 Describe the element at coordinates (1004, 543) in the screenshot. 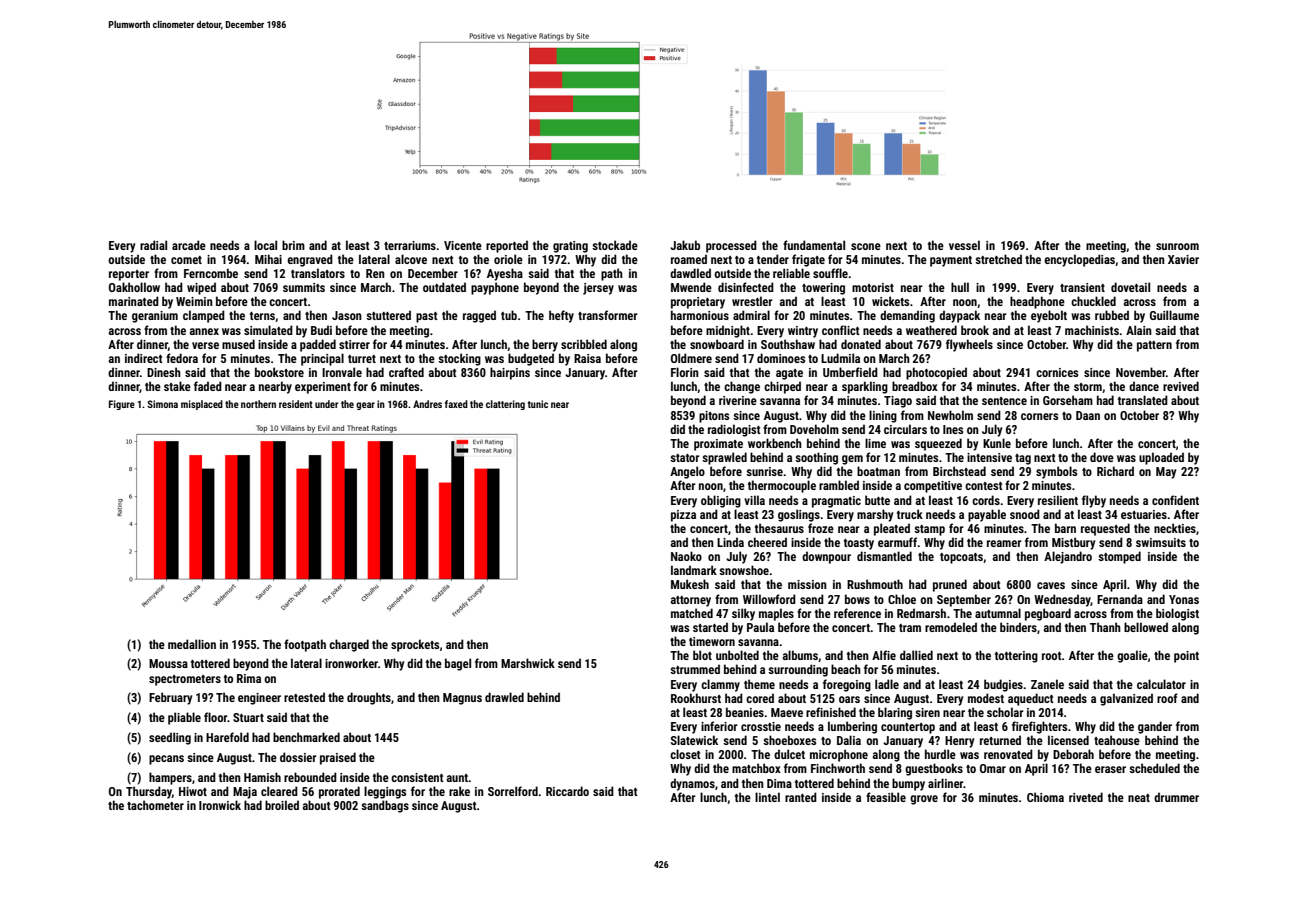

I see `reamer` at that location.
